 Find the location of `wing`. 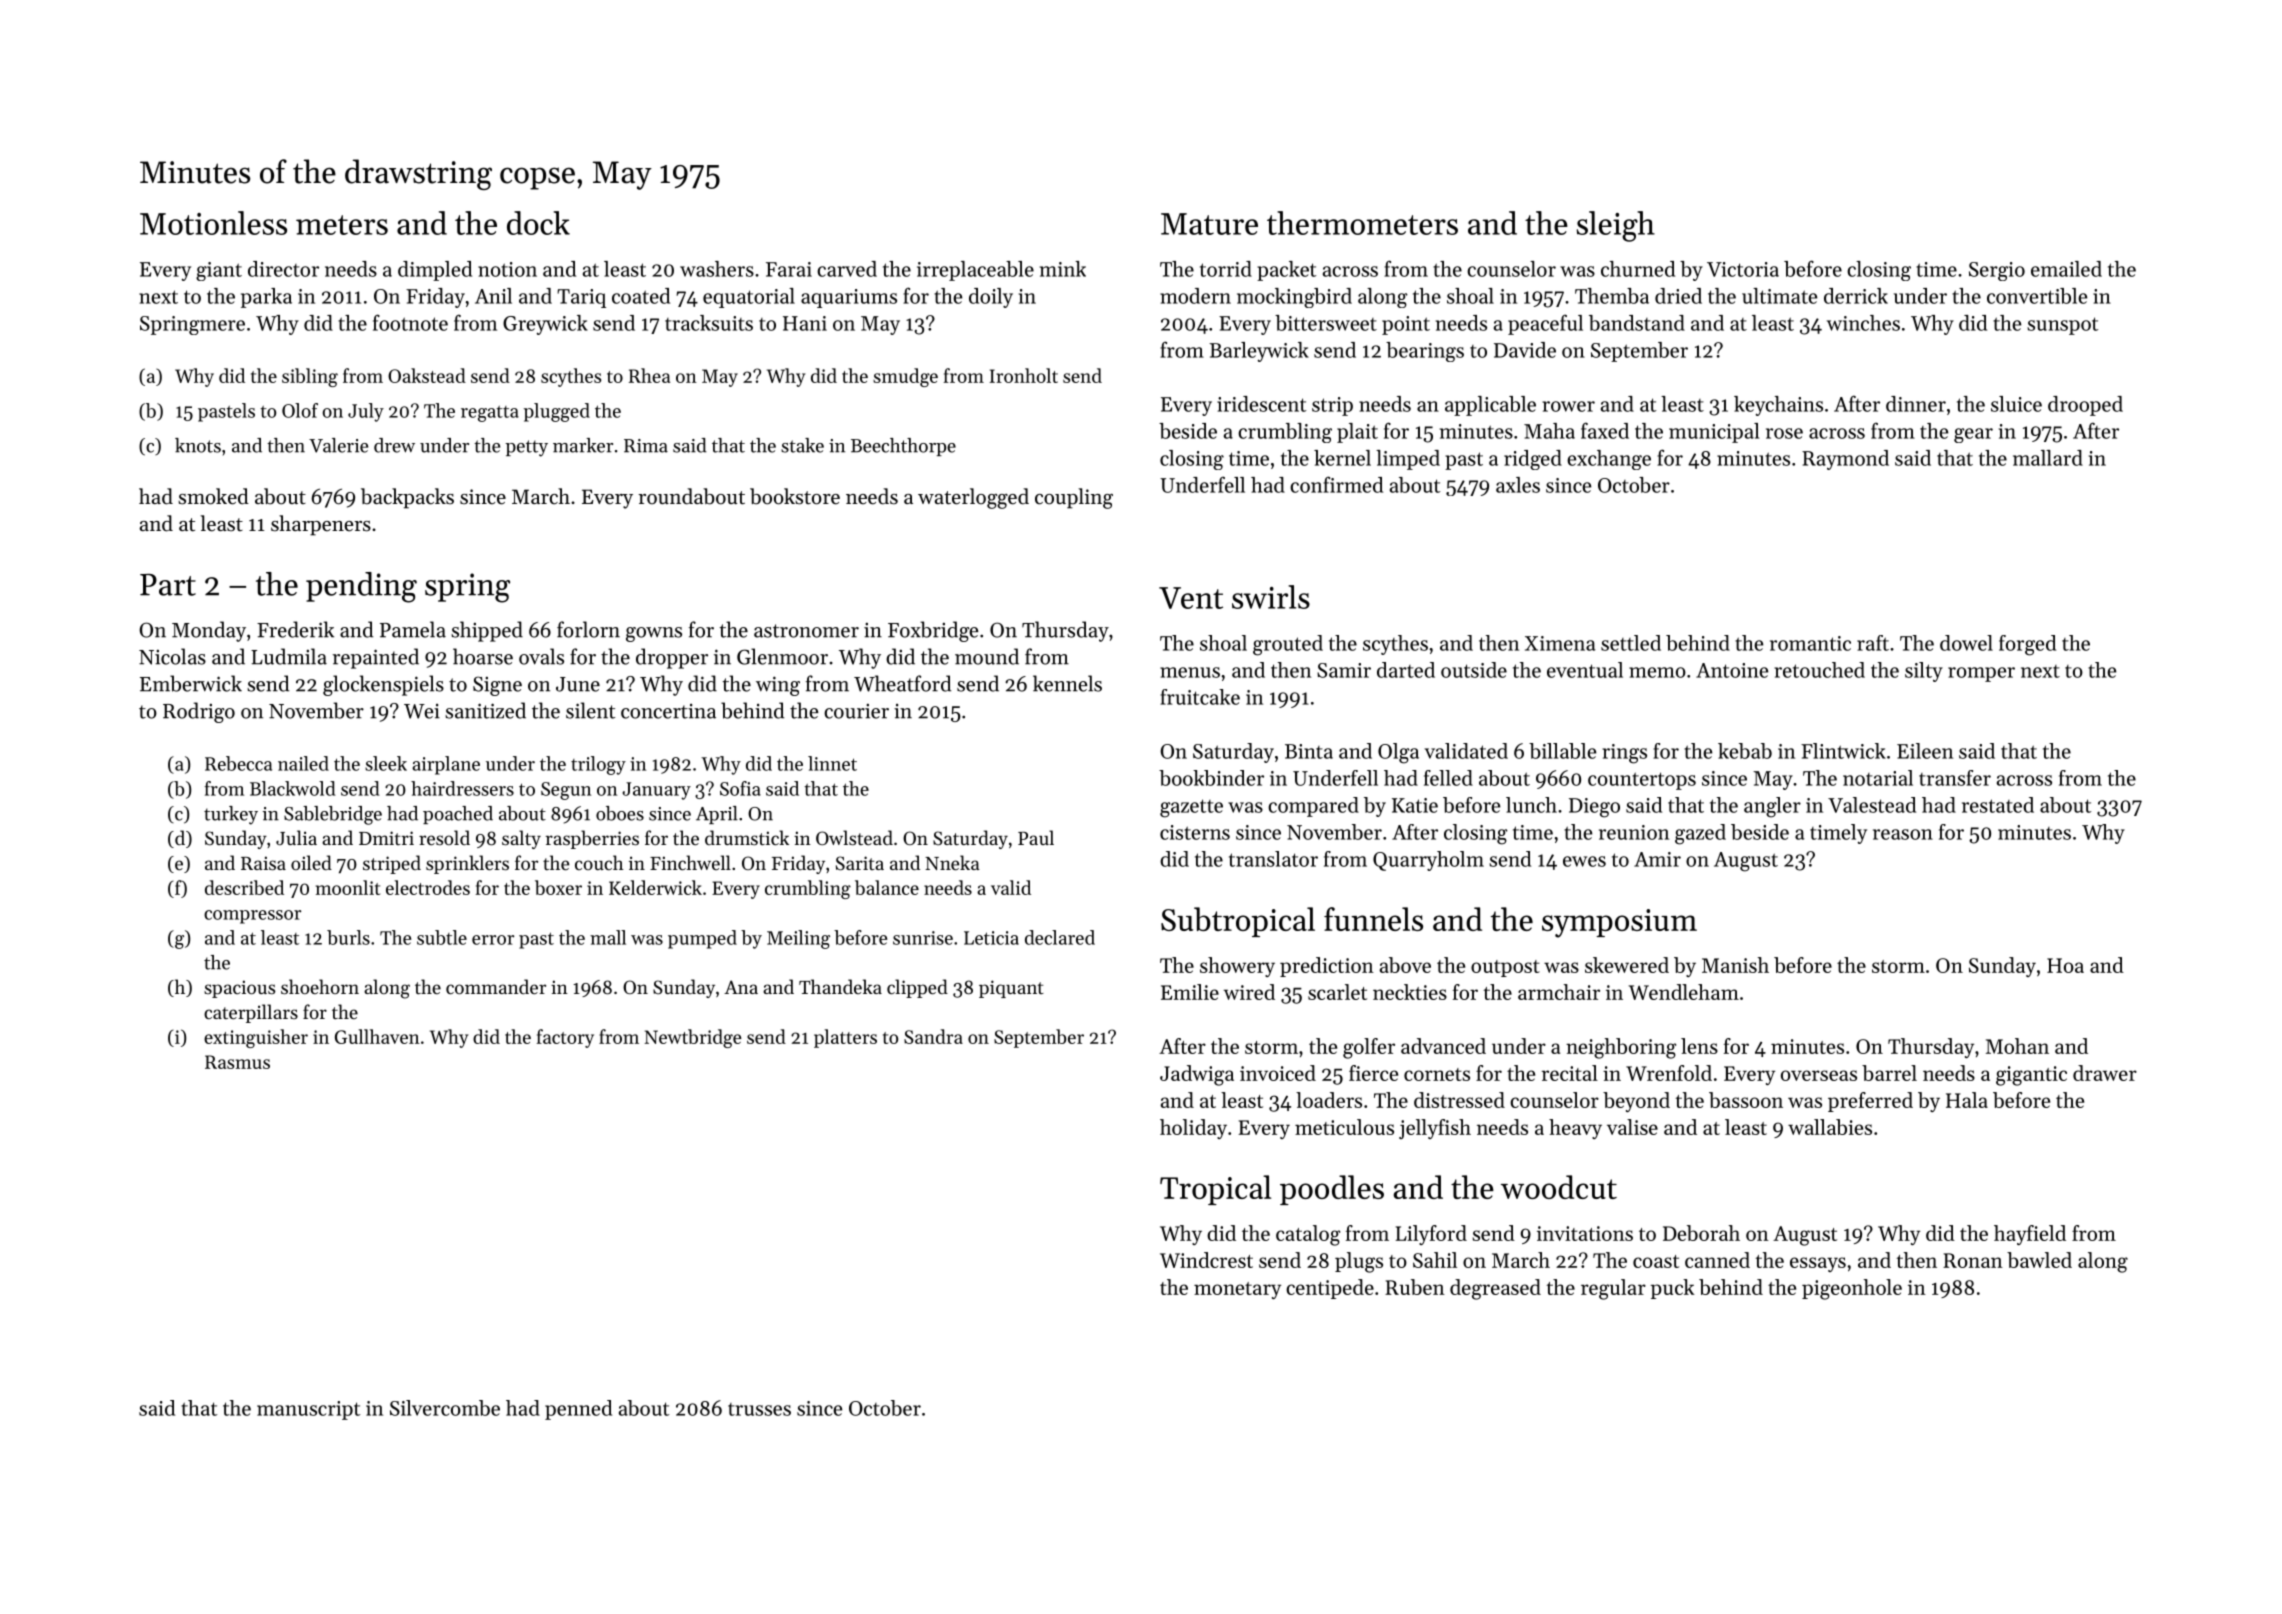

wing is located at coordinates (778, 686).
